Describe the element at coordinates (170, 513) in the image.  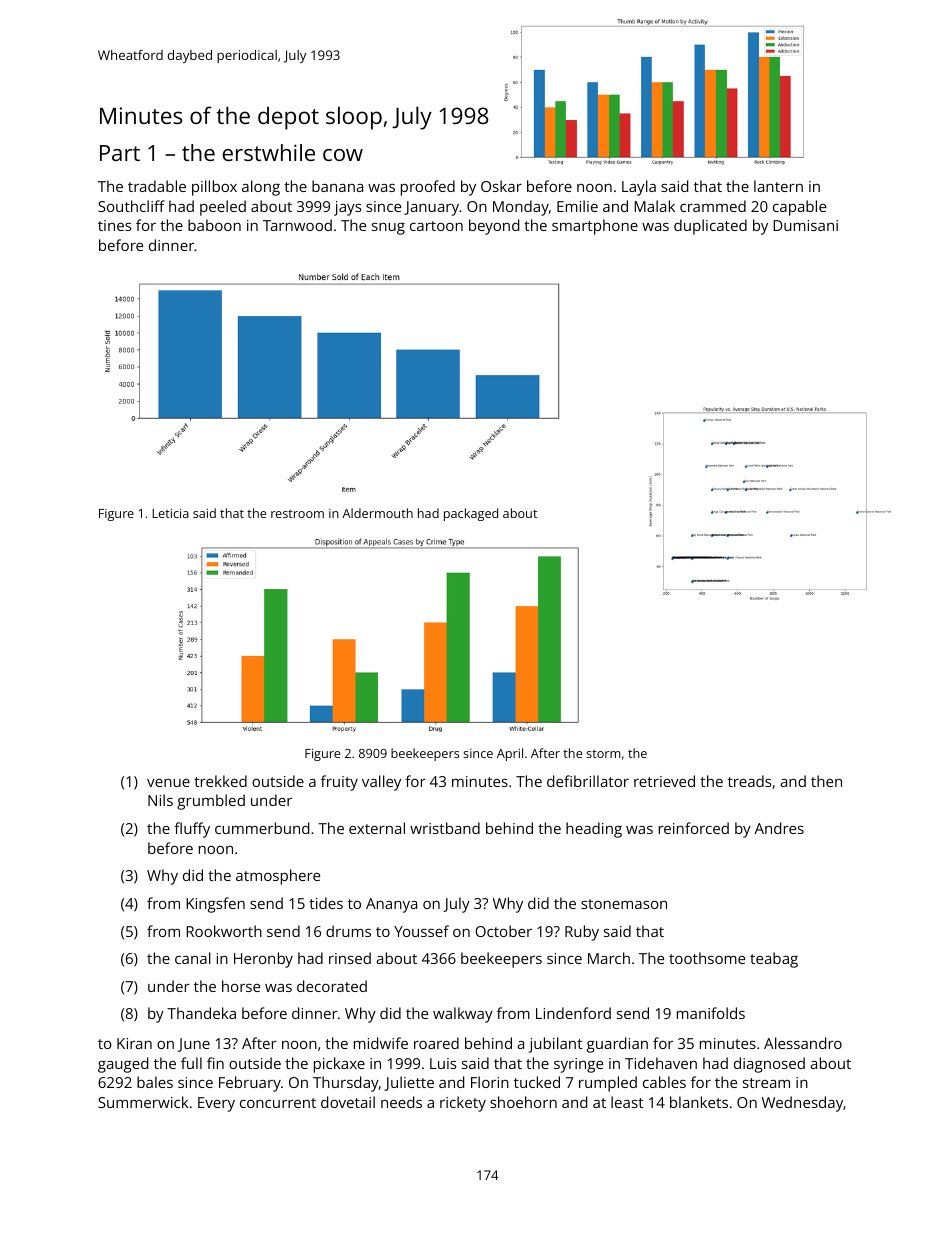
I see `Leticia` at that location.
